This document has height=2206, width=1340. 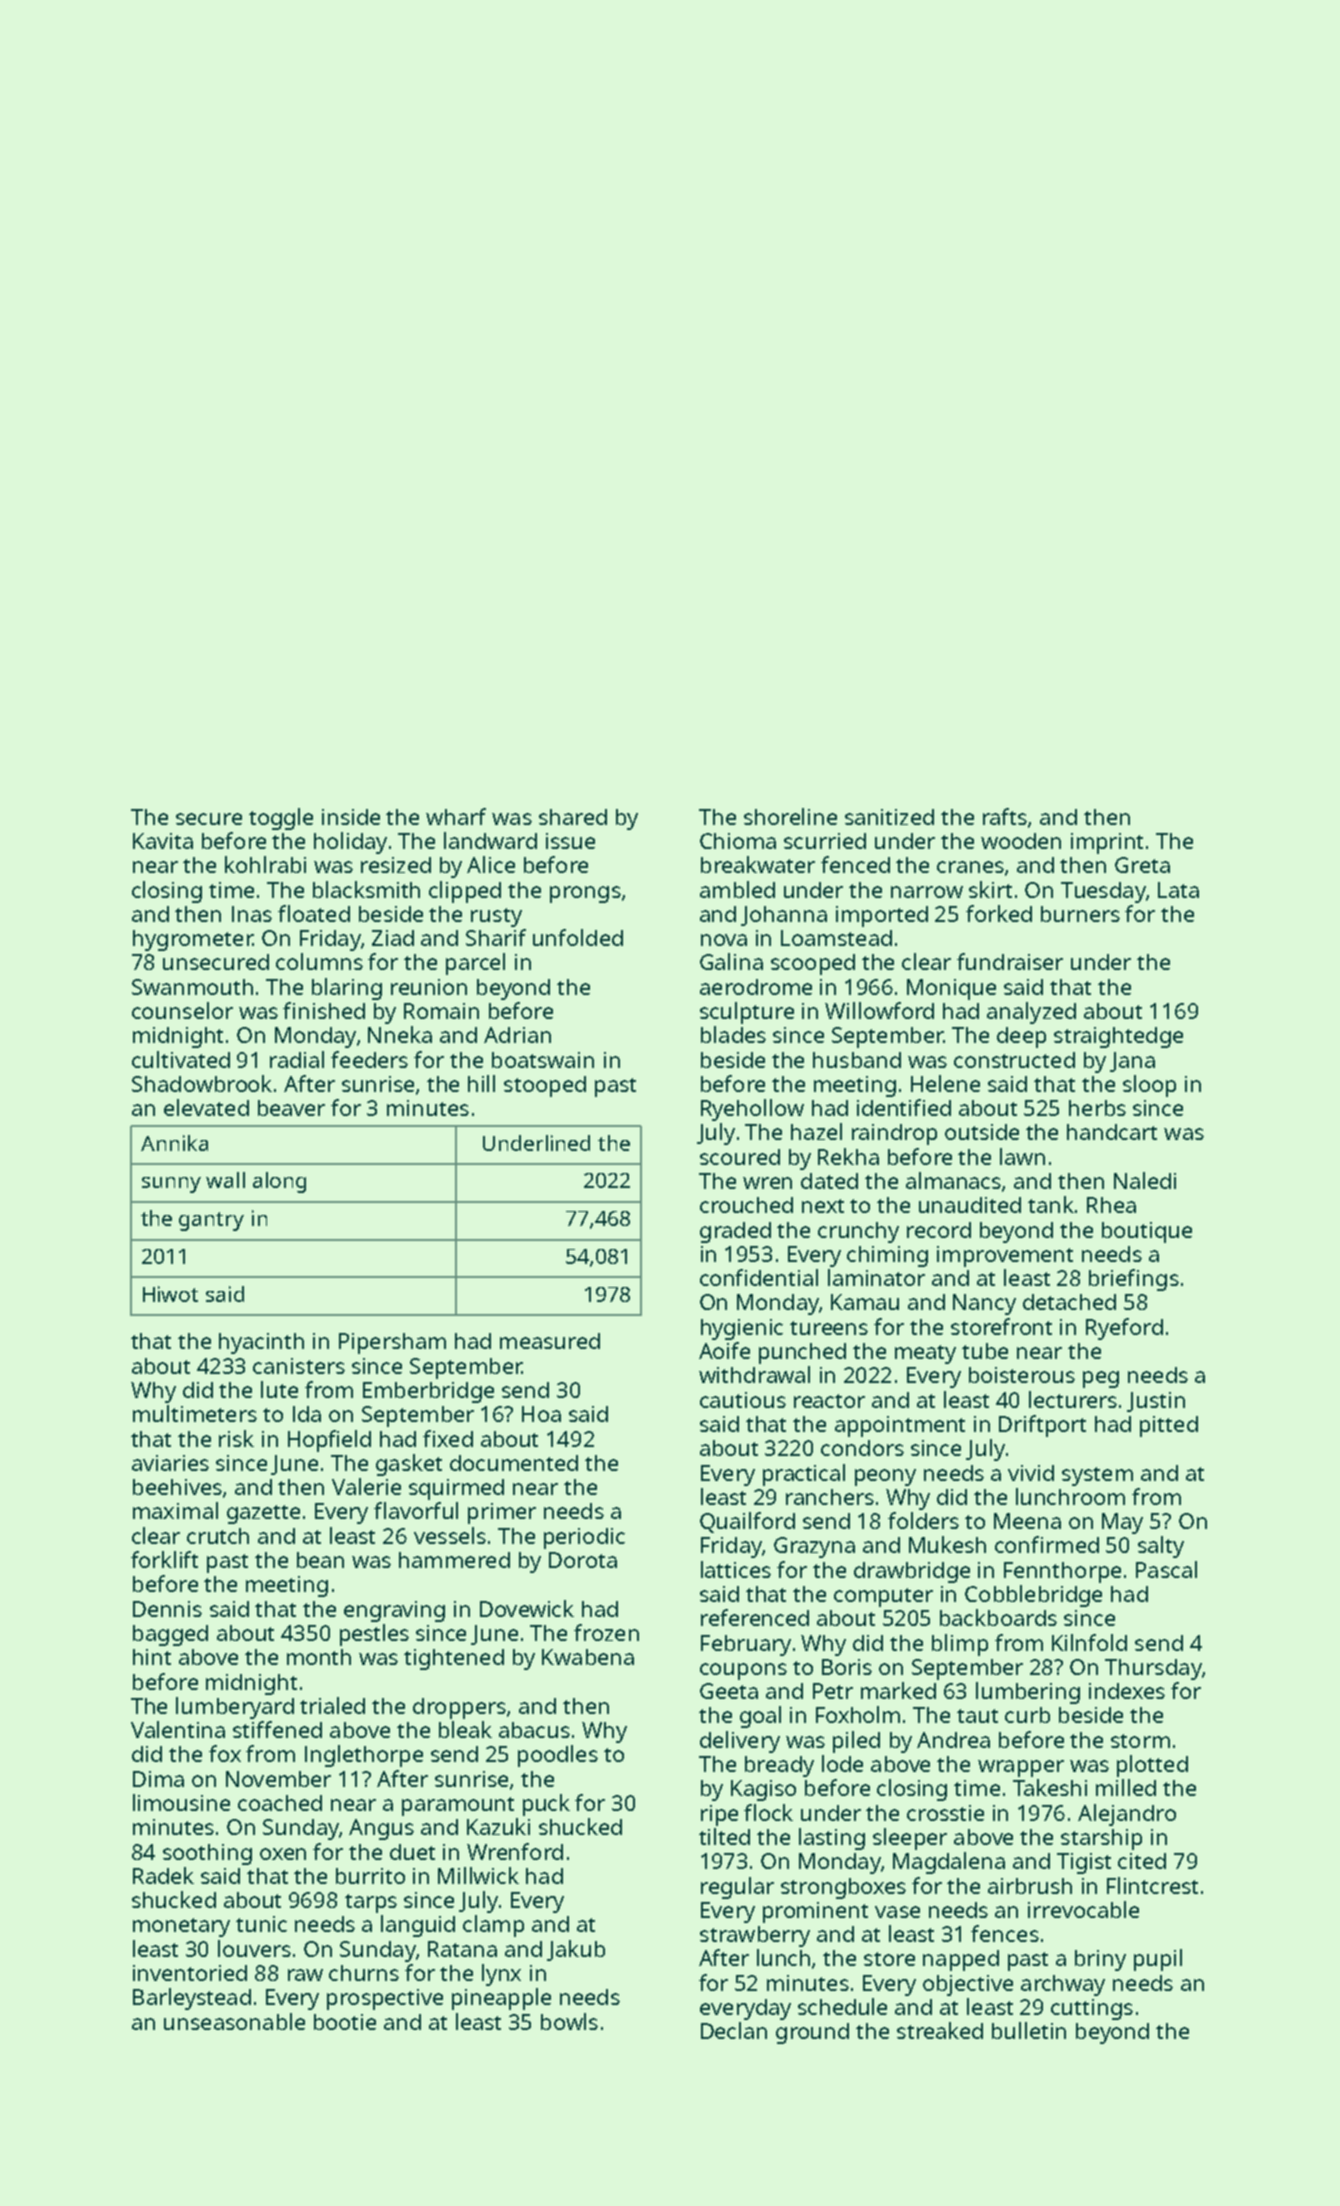 I want to click on oxen, so click(x=283, y=1854).
